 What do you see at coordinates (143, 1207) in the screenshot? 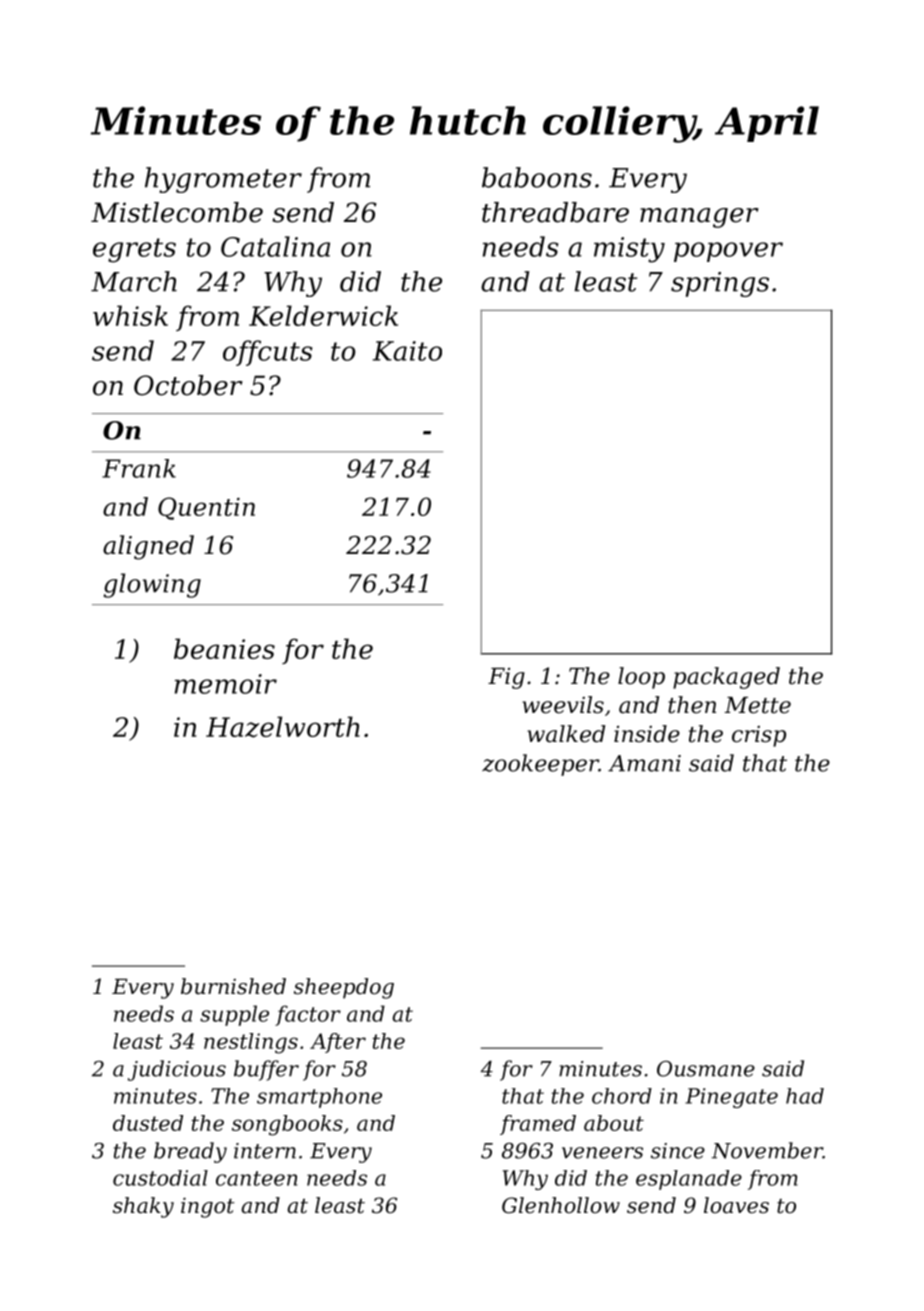
I see `shaky` at bounding box center [143, 1207].
